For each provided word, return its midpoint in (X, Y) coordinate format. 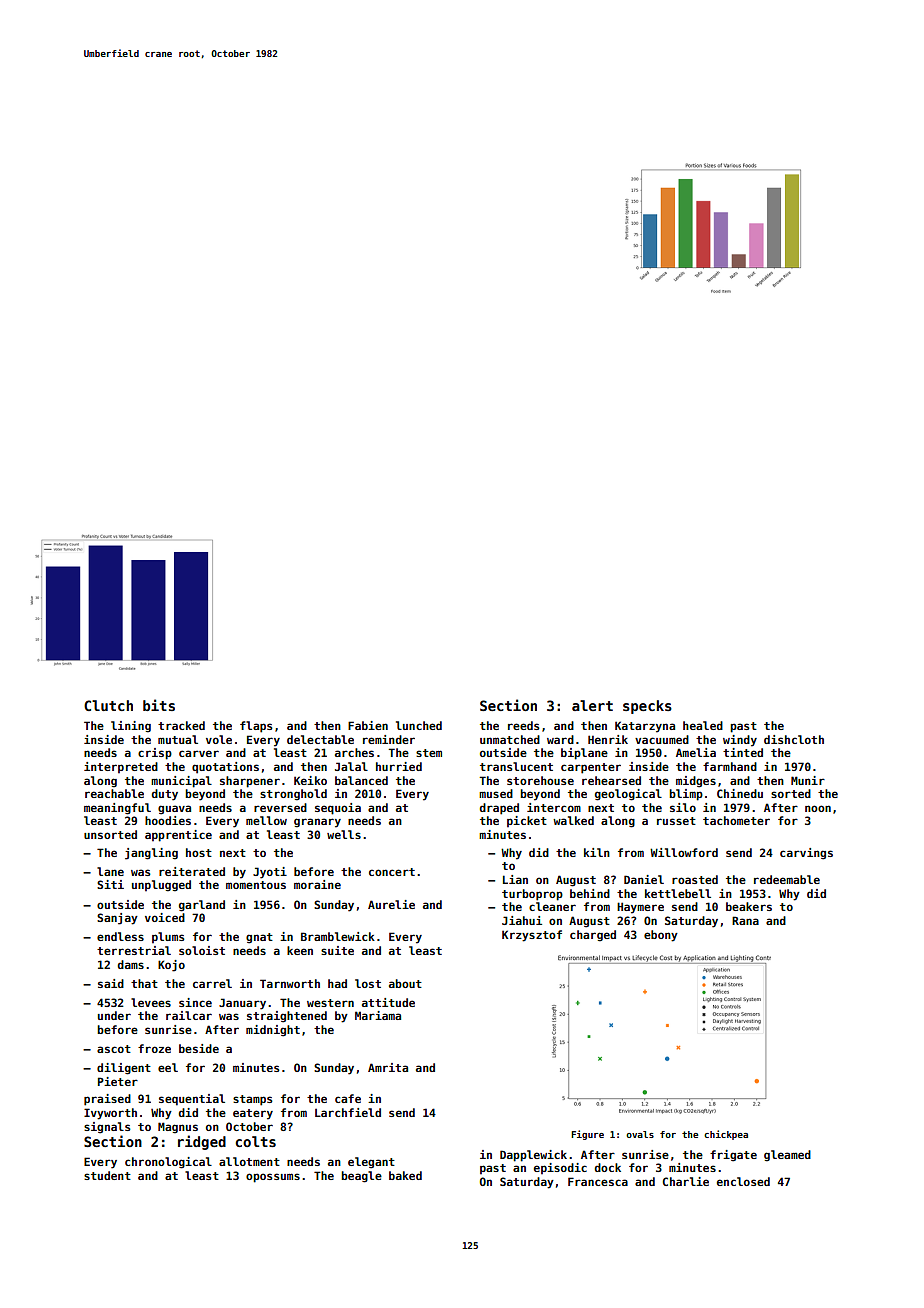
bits (159, 705)
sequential (192, 1100)
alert (592, 705)
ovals (640, 1134)
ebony (661, 936)
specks (647, 707)
